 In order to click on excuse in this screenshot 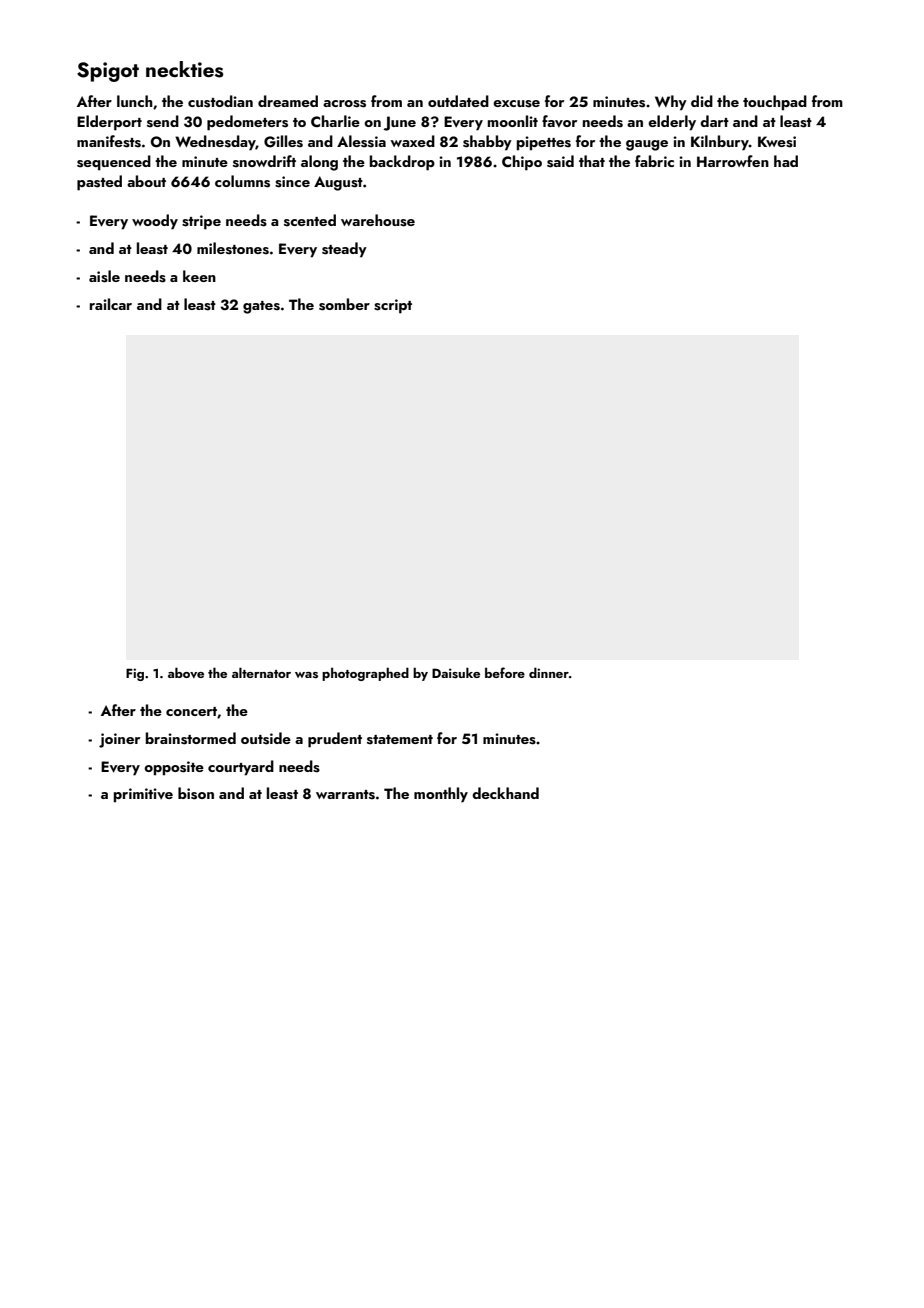, I will do `click(516, 104)`.
